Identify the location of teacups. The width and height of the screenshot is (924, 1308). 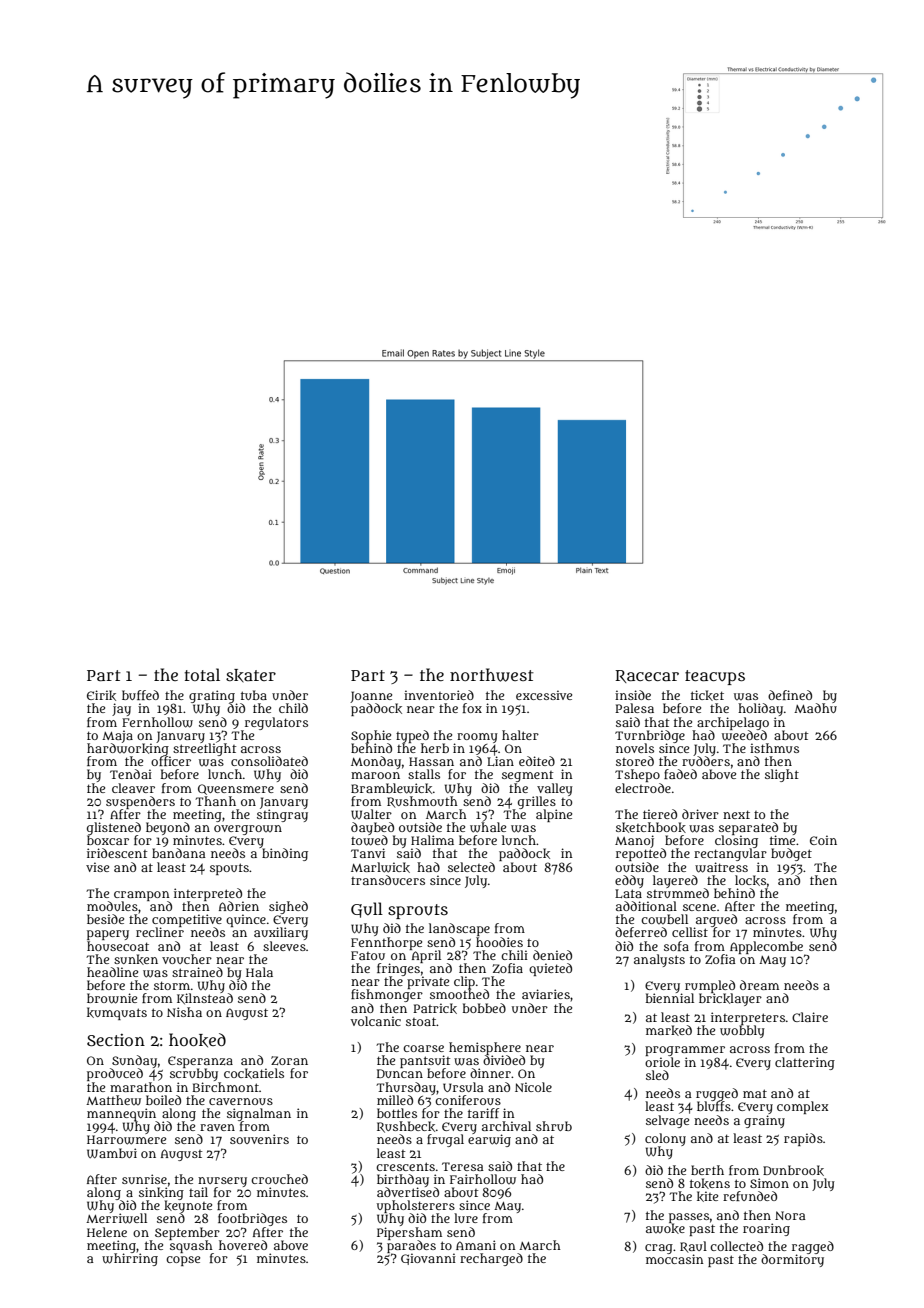
(715, 677).
